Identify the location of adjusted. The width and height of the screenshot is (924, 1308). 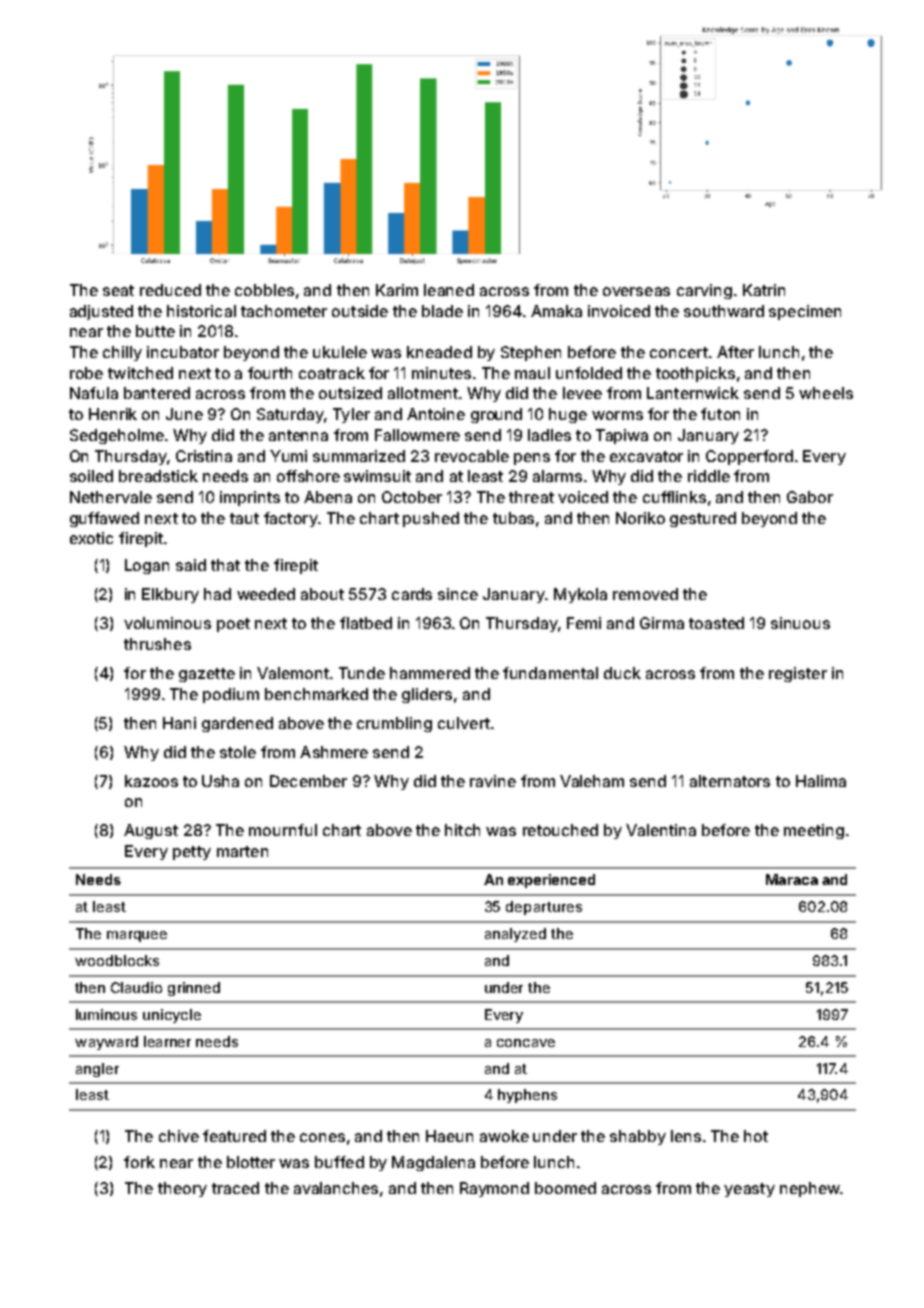
(101, 312).
